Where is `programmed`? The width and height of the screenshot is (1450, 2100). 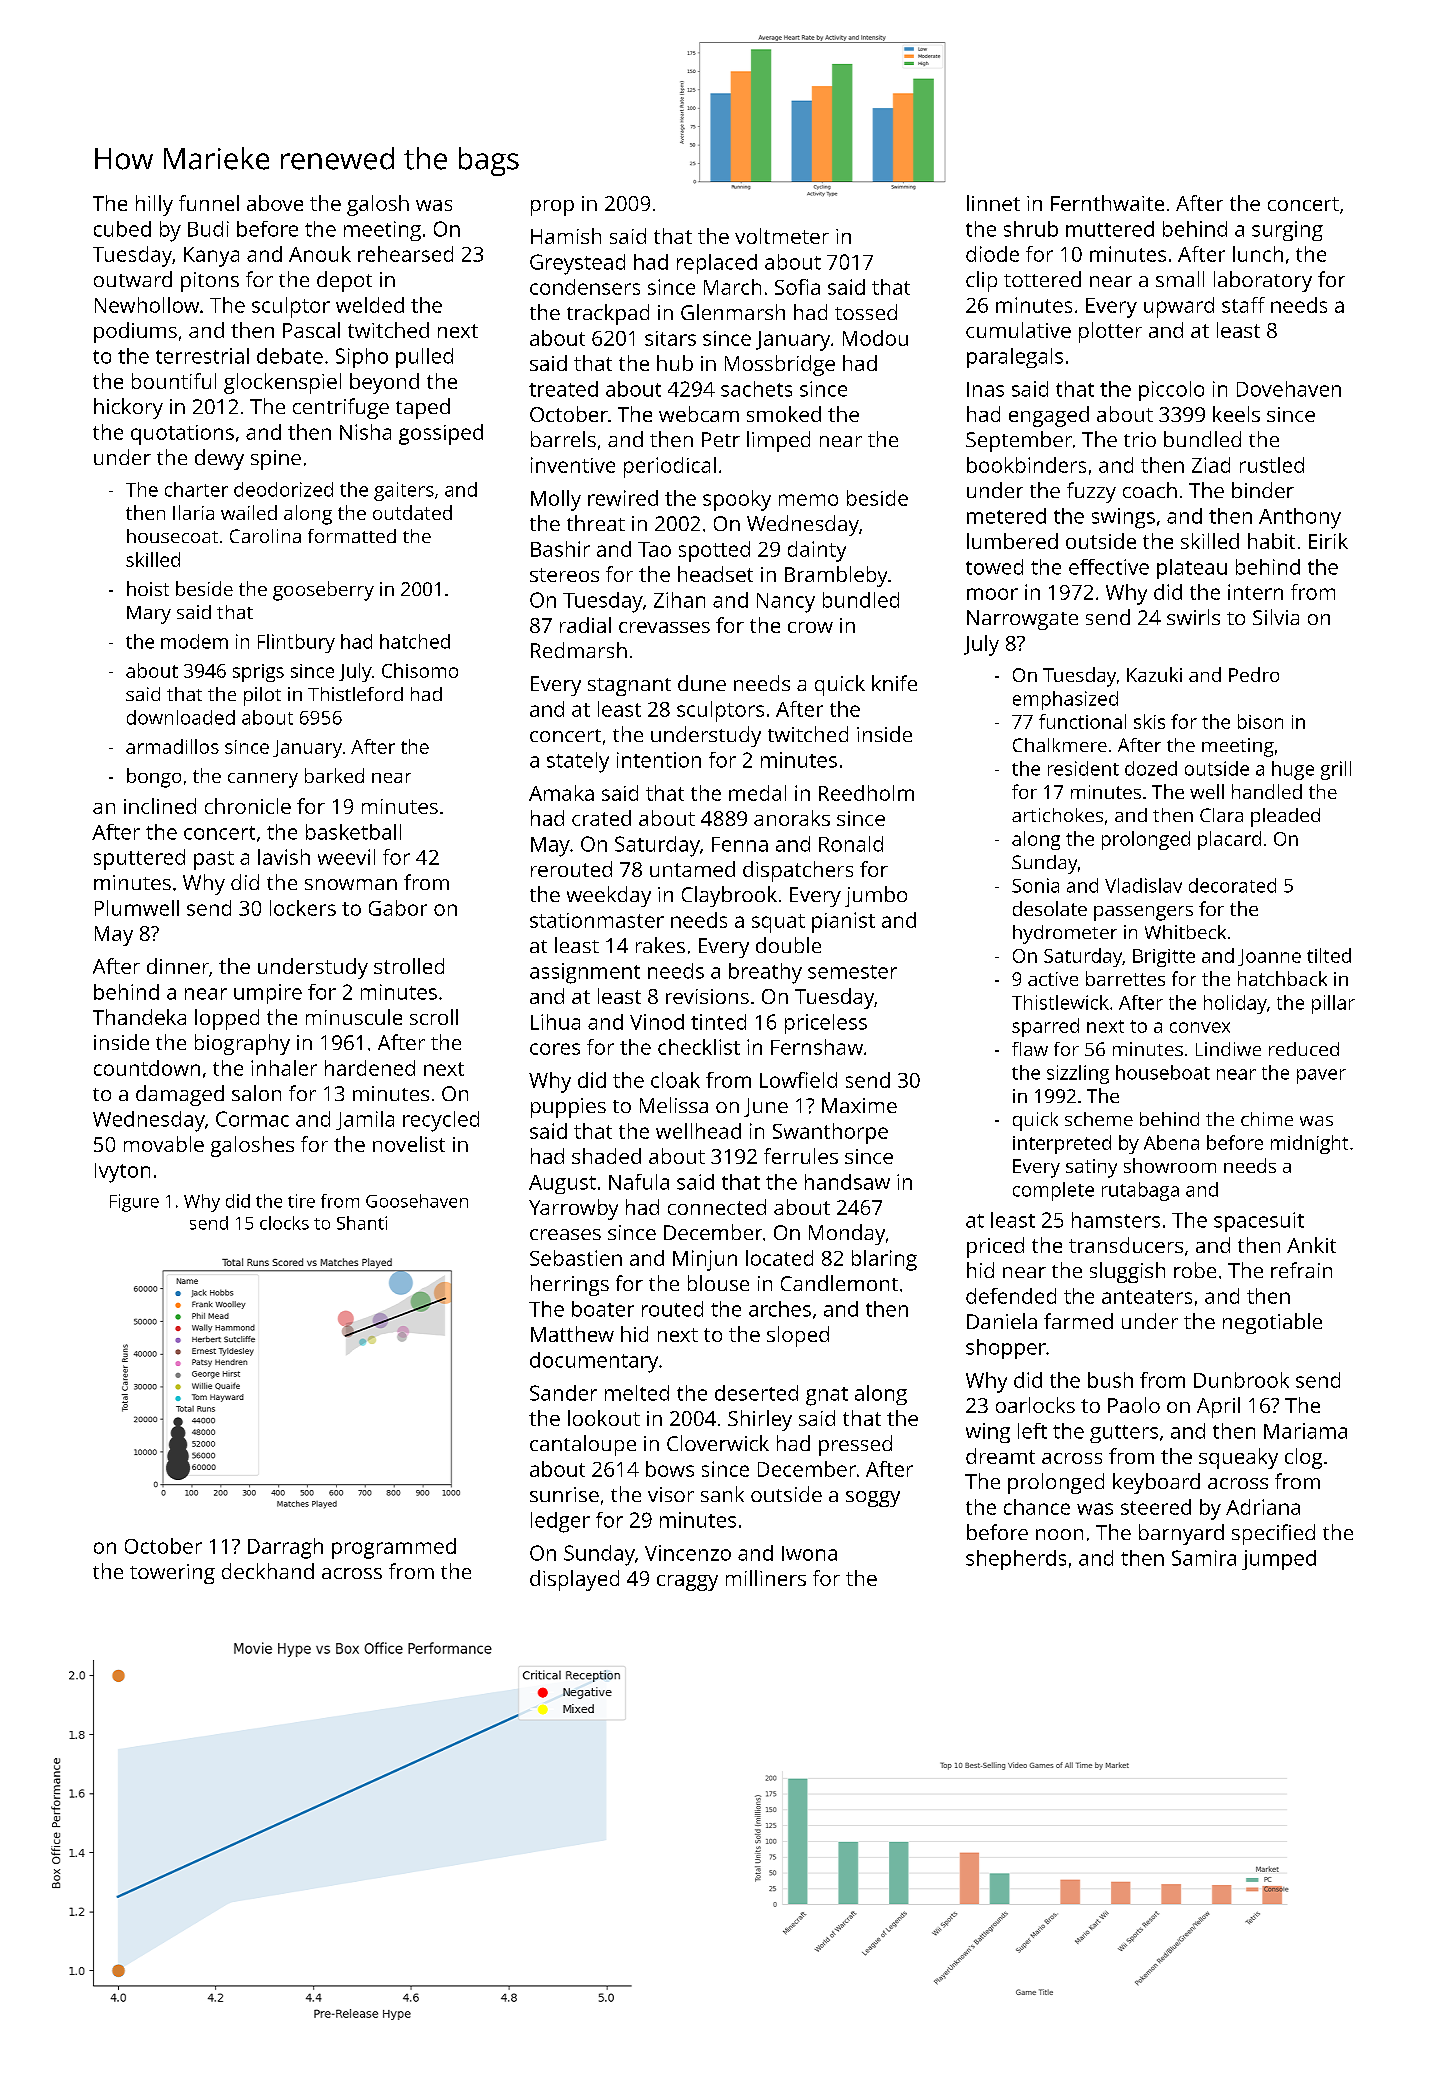
programmed is located at coordinates (394, 1548).
